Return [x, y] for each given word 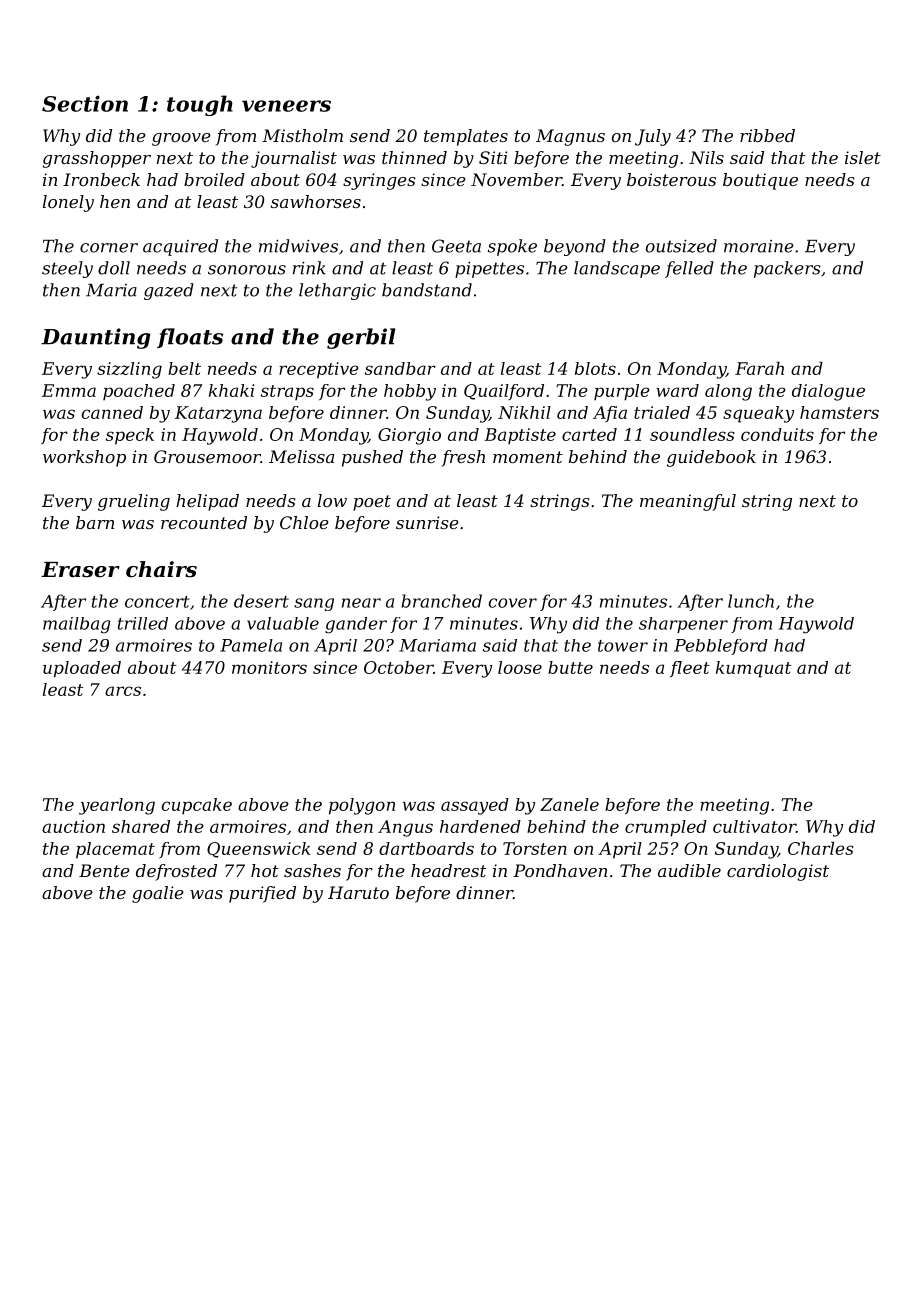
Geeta [456, 246]
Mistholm [302, 135]
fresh [463, 458]
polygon [362, 806]
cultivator [754, 826]
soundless [692, 434]
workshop [84, 458]
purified [262, 894]
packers [787, 269]
